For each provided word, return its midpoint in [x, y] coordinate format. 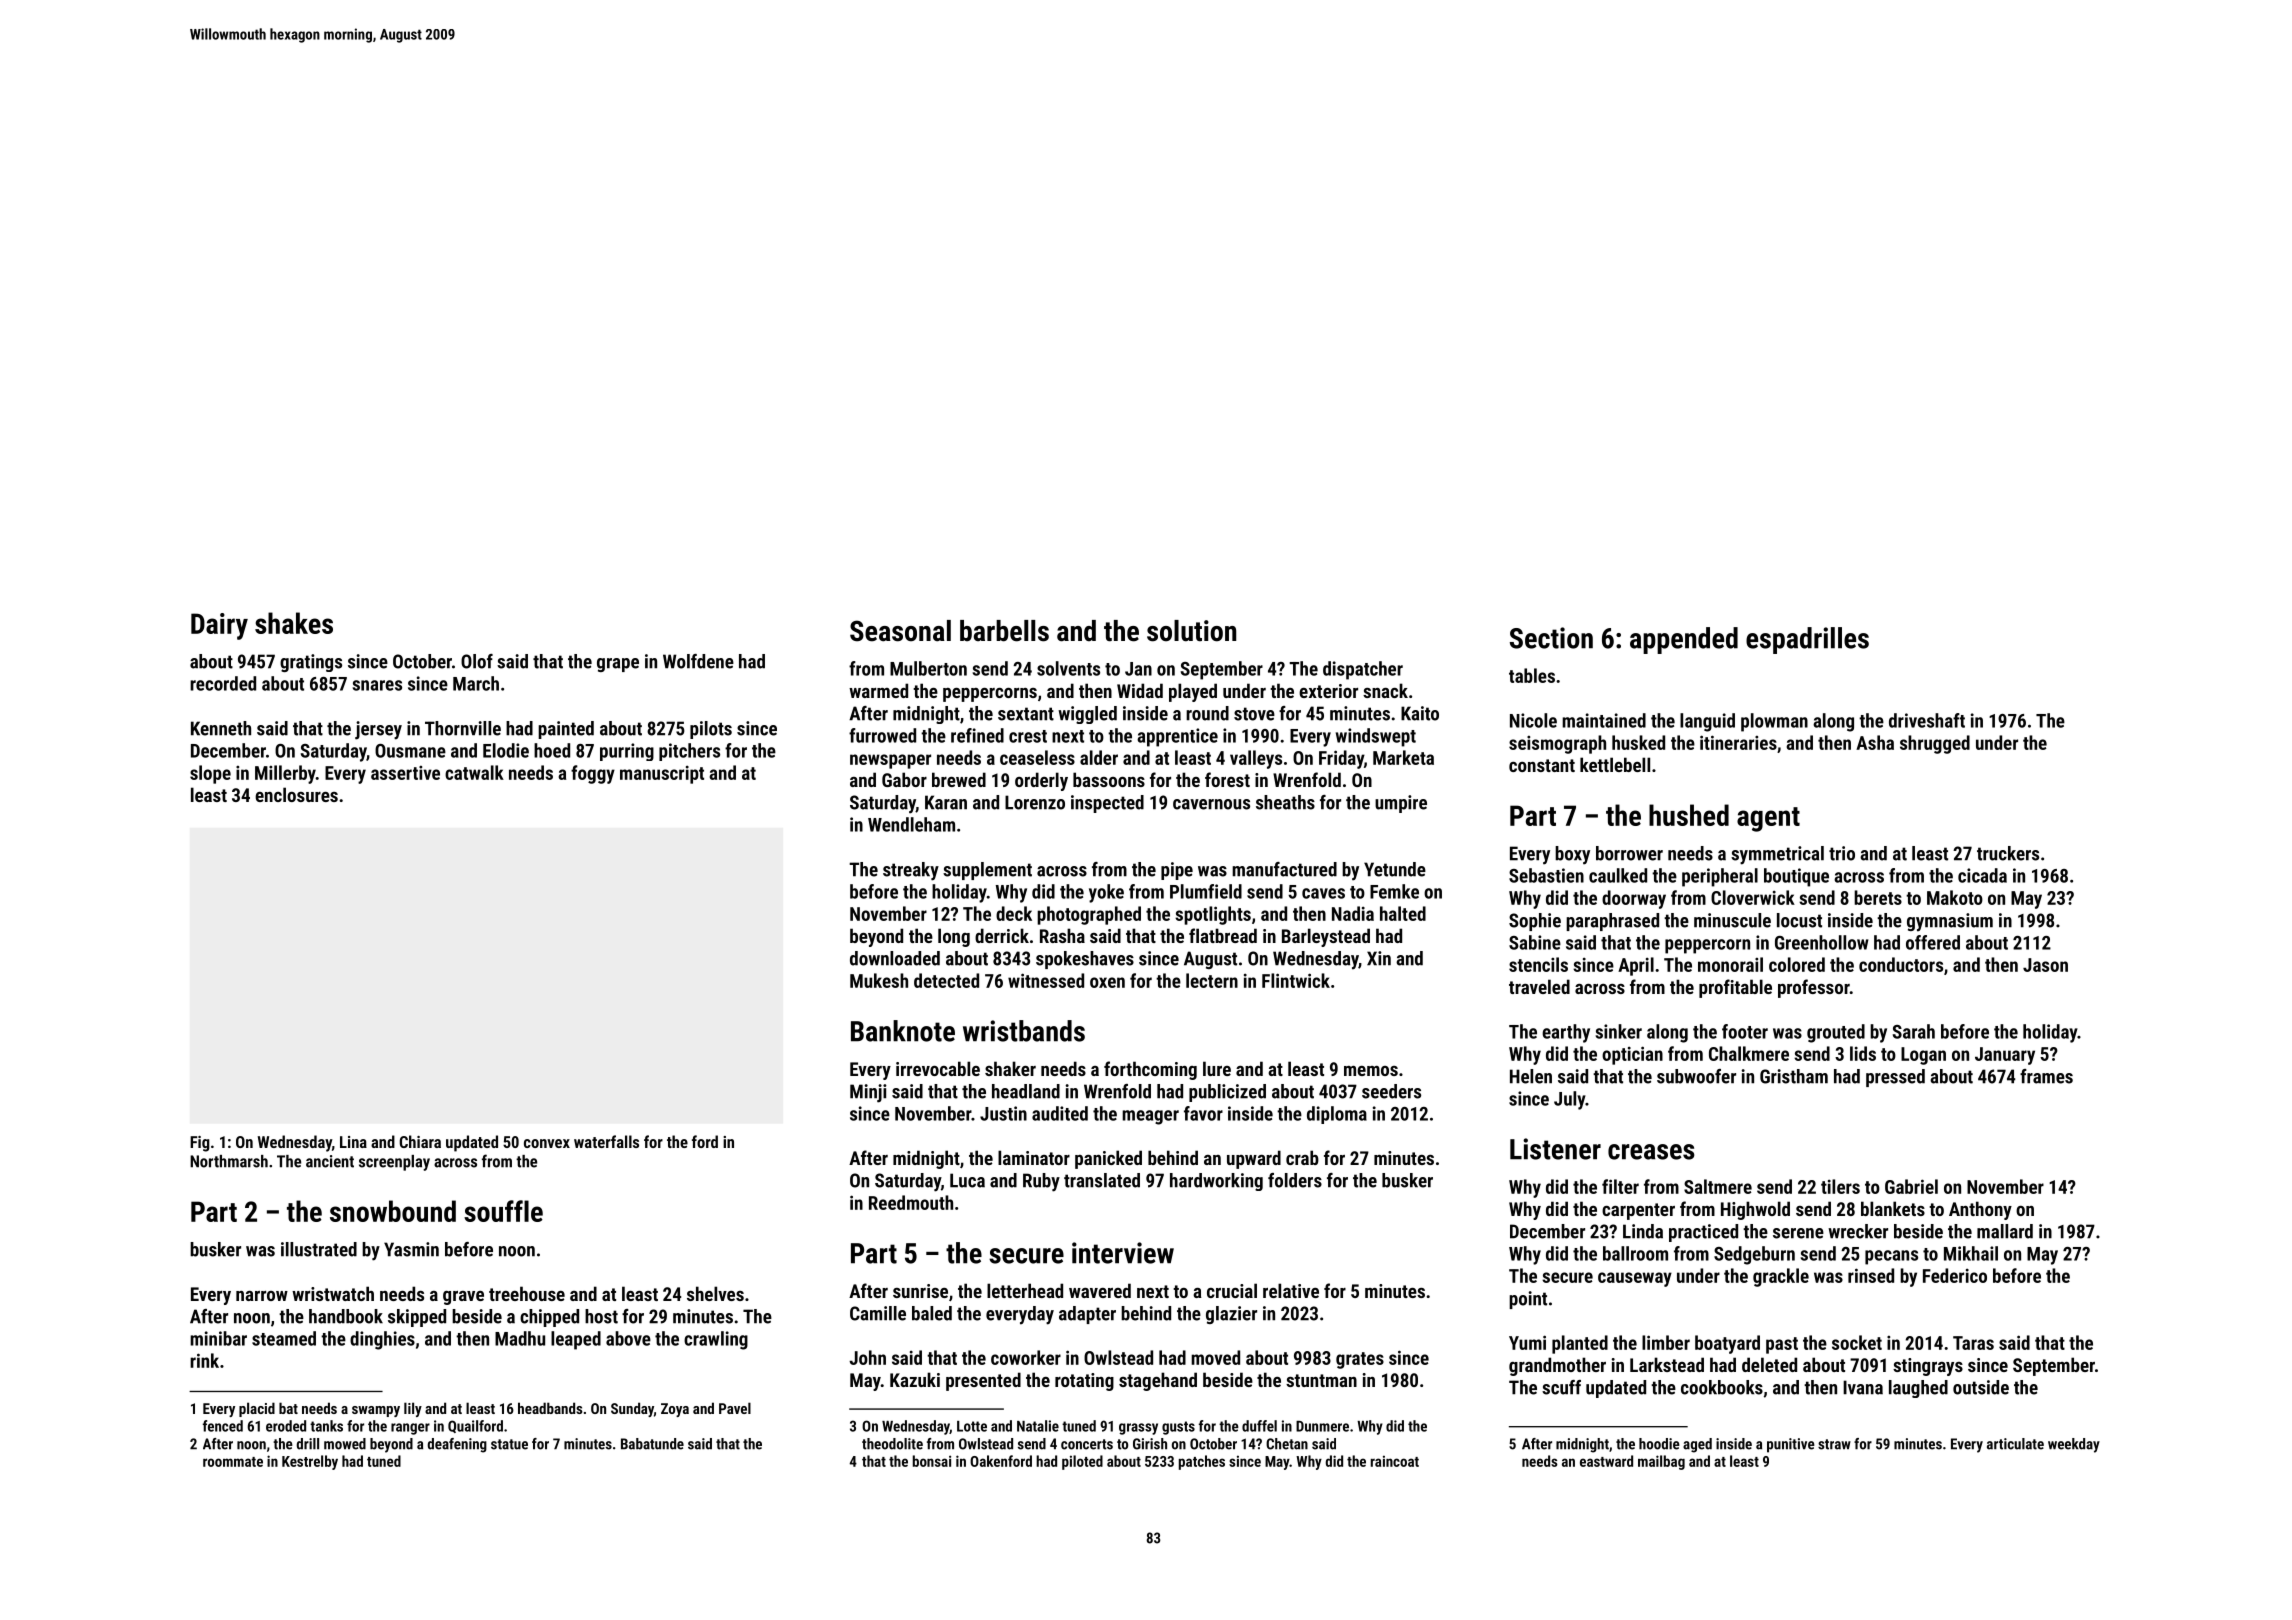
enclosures [296, 794]
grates [1360, 1360]
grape [618, 665]
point [1528, 1300]
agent [1768, 819]
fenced [223, 1426]
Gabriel [1911, 1186]
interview [1123, 1253]
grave [463, 1298]
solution [1191, 631]
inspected [1107, 804]
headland [1026, 1091]
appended [1684, 640]
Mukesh [879, 980]
